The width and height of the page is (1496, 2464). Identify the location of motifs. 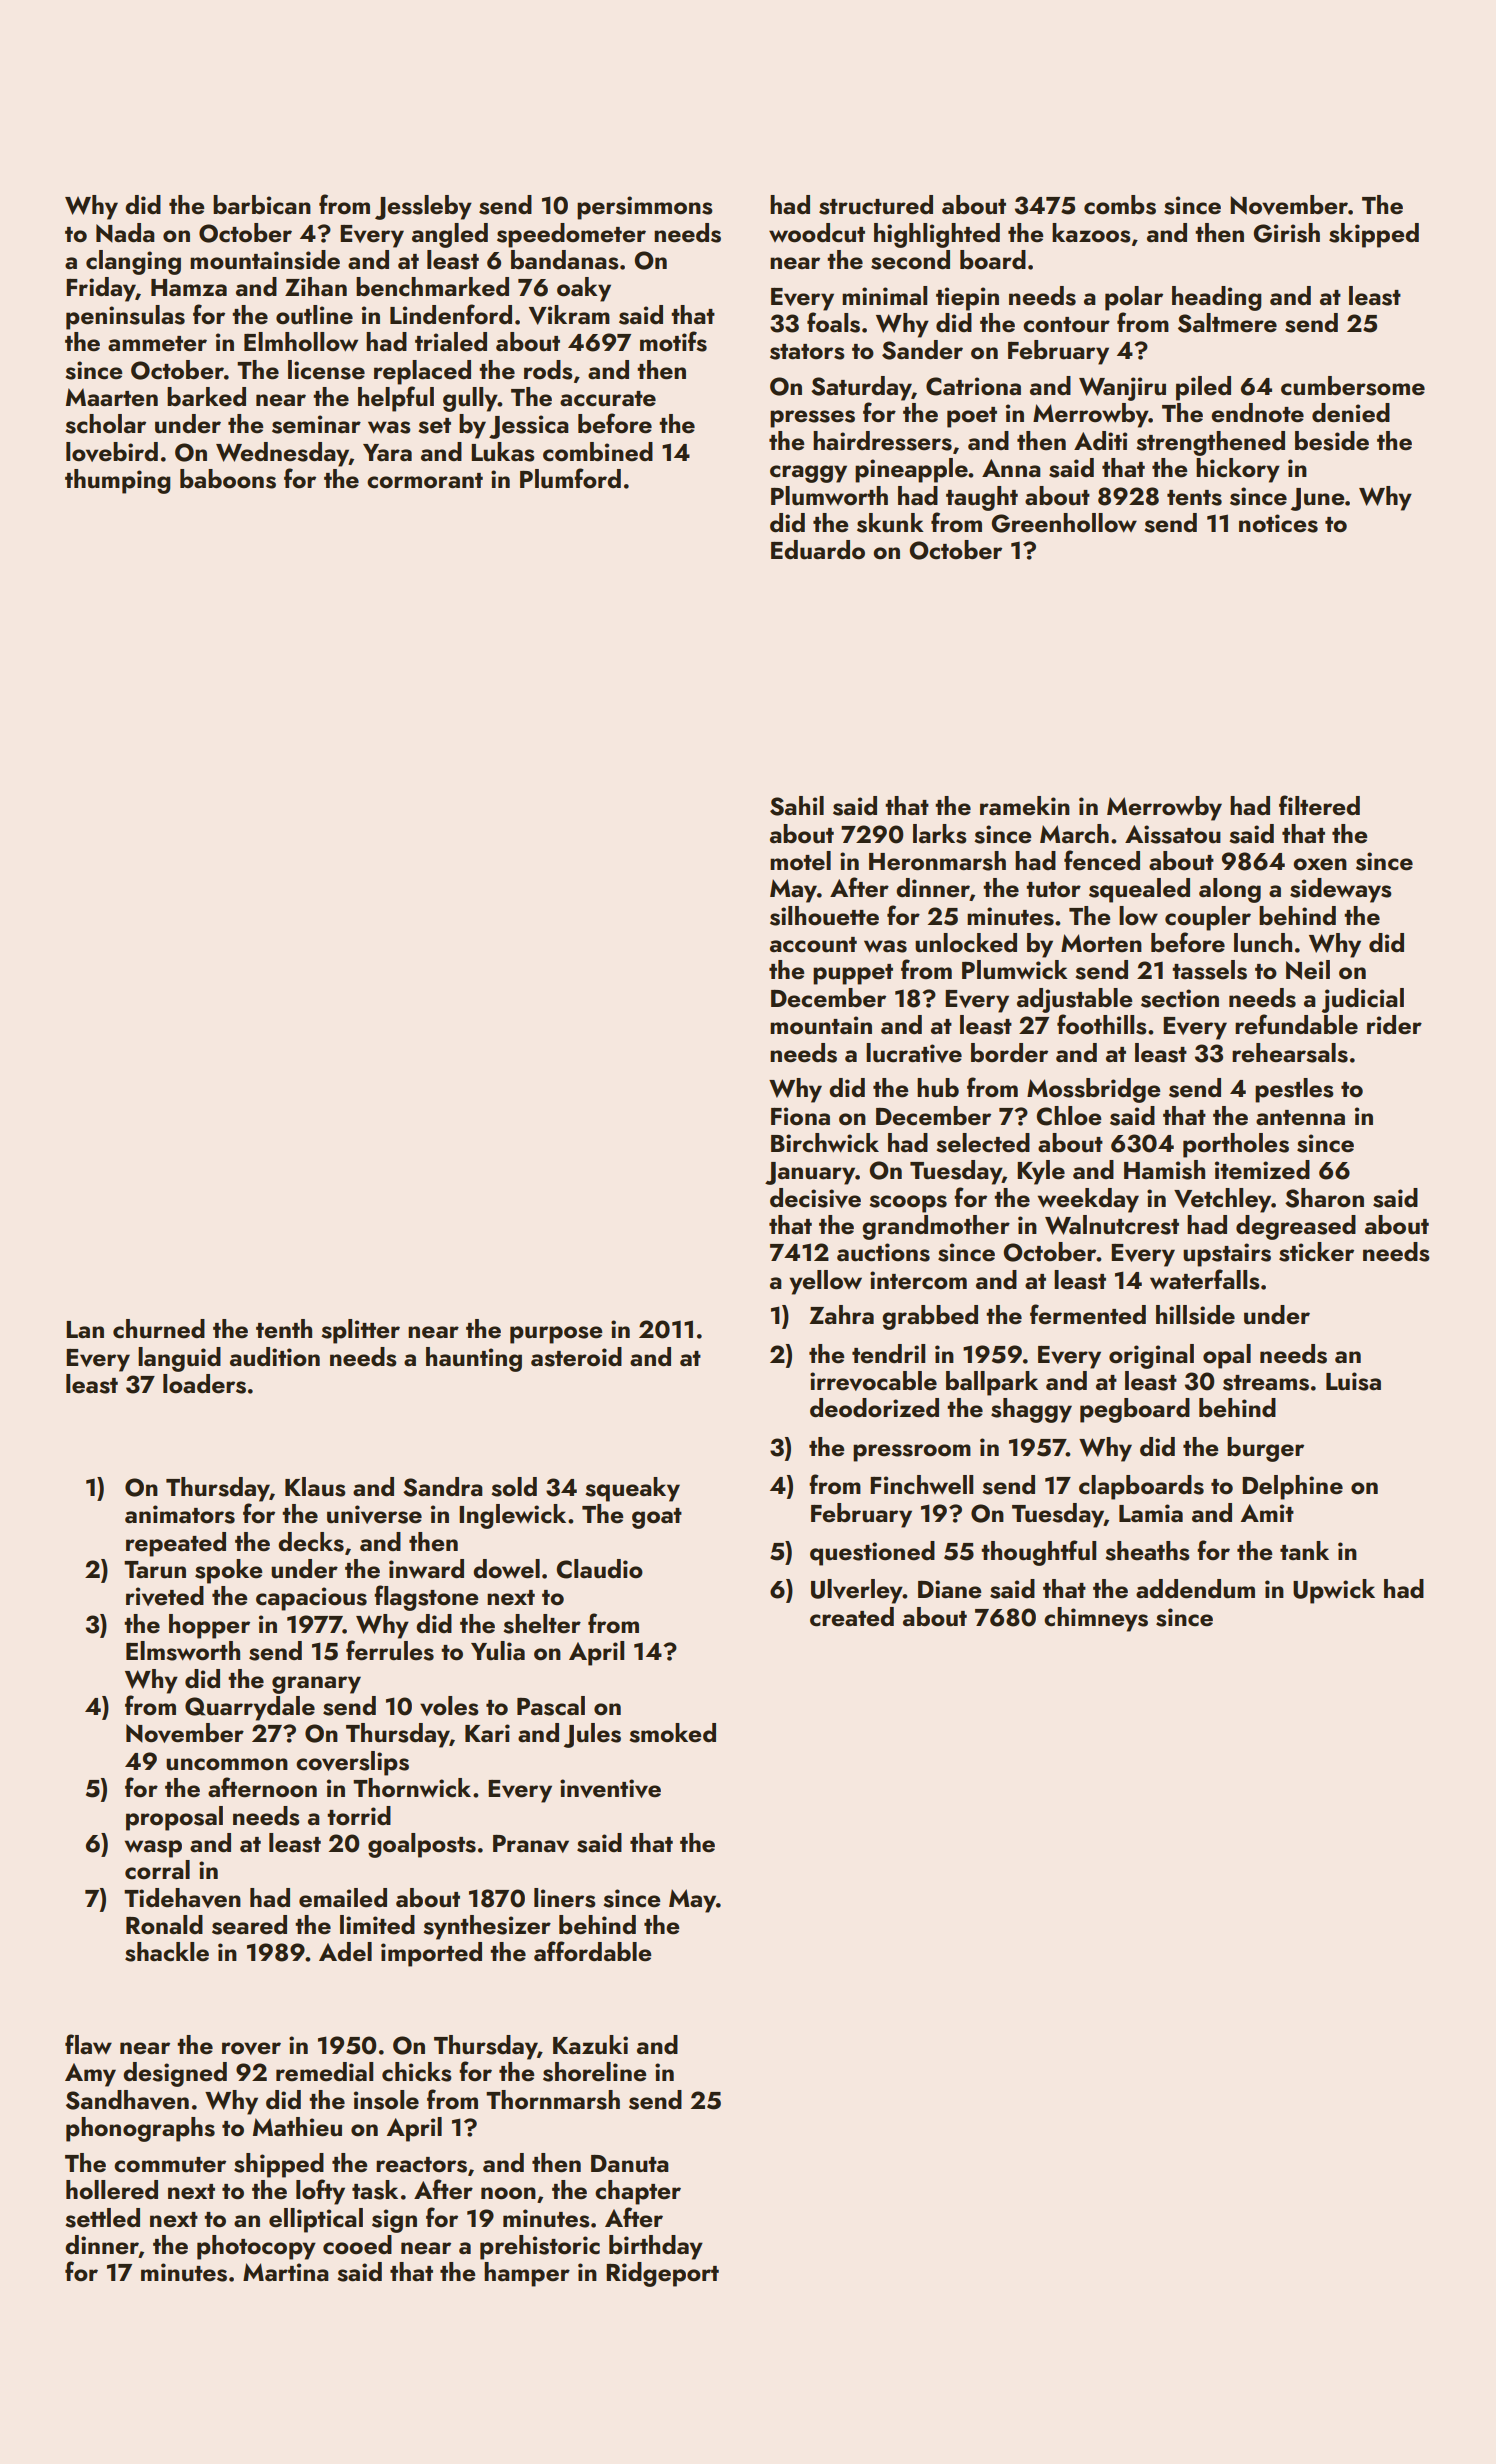
(673, 341).
